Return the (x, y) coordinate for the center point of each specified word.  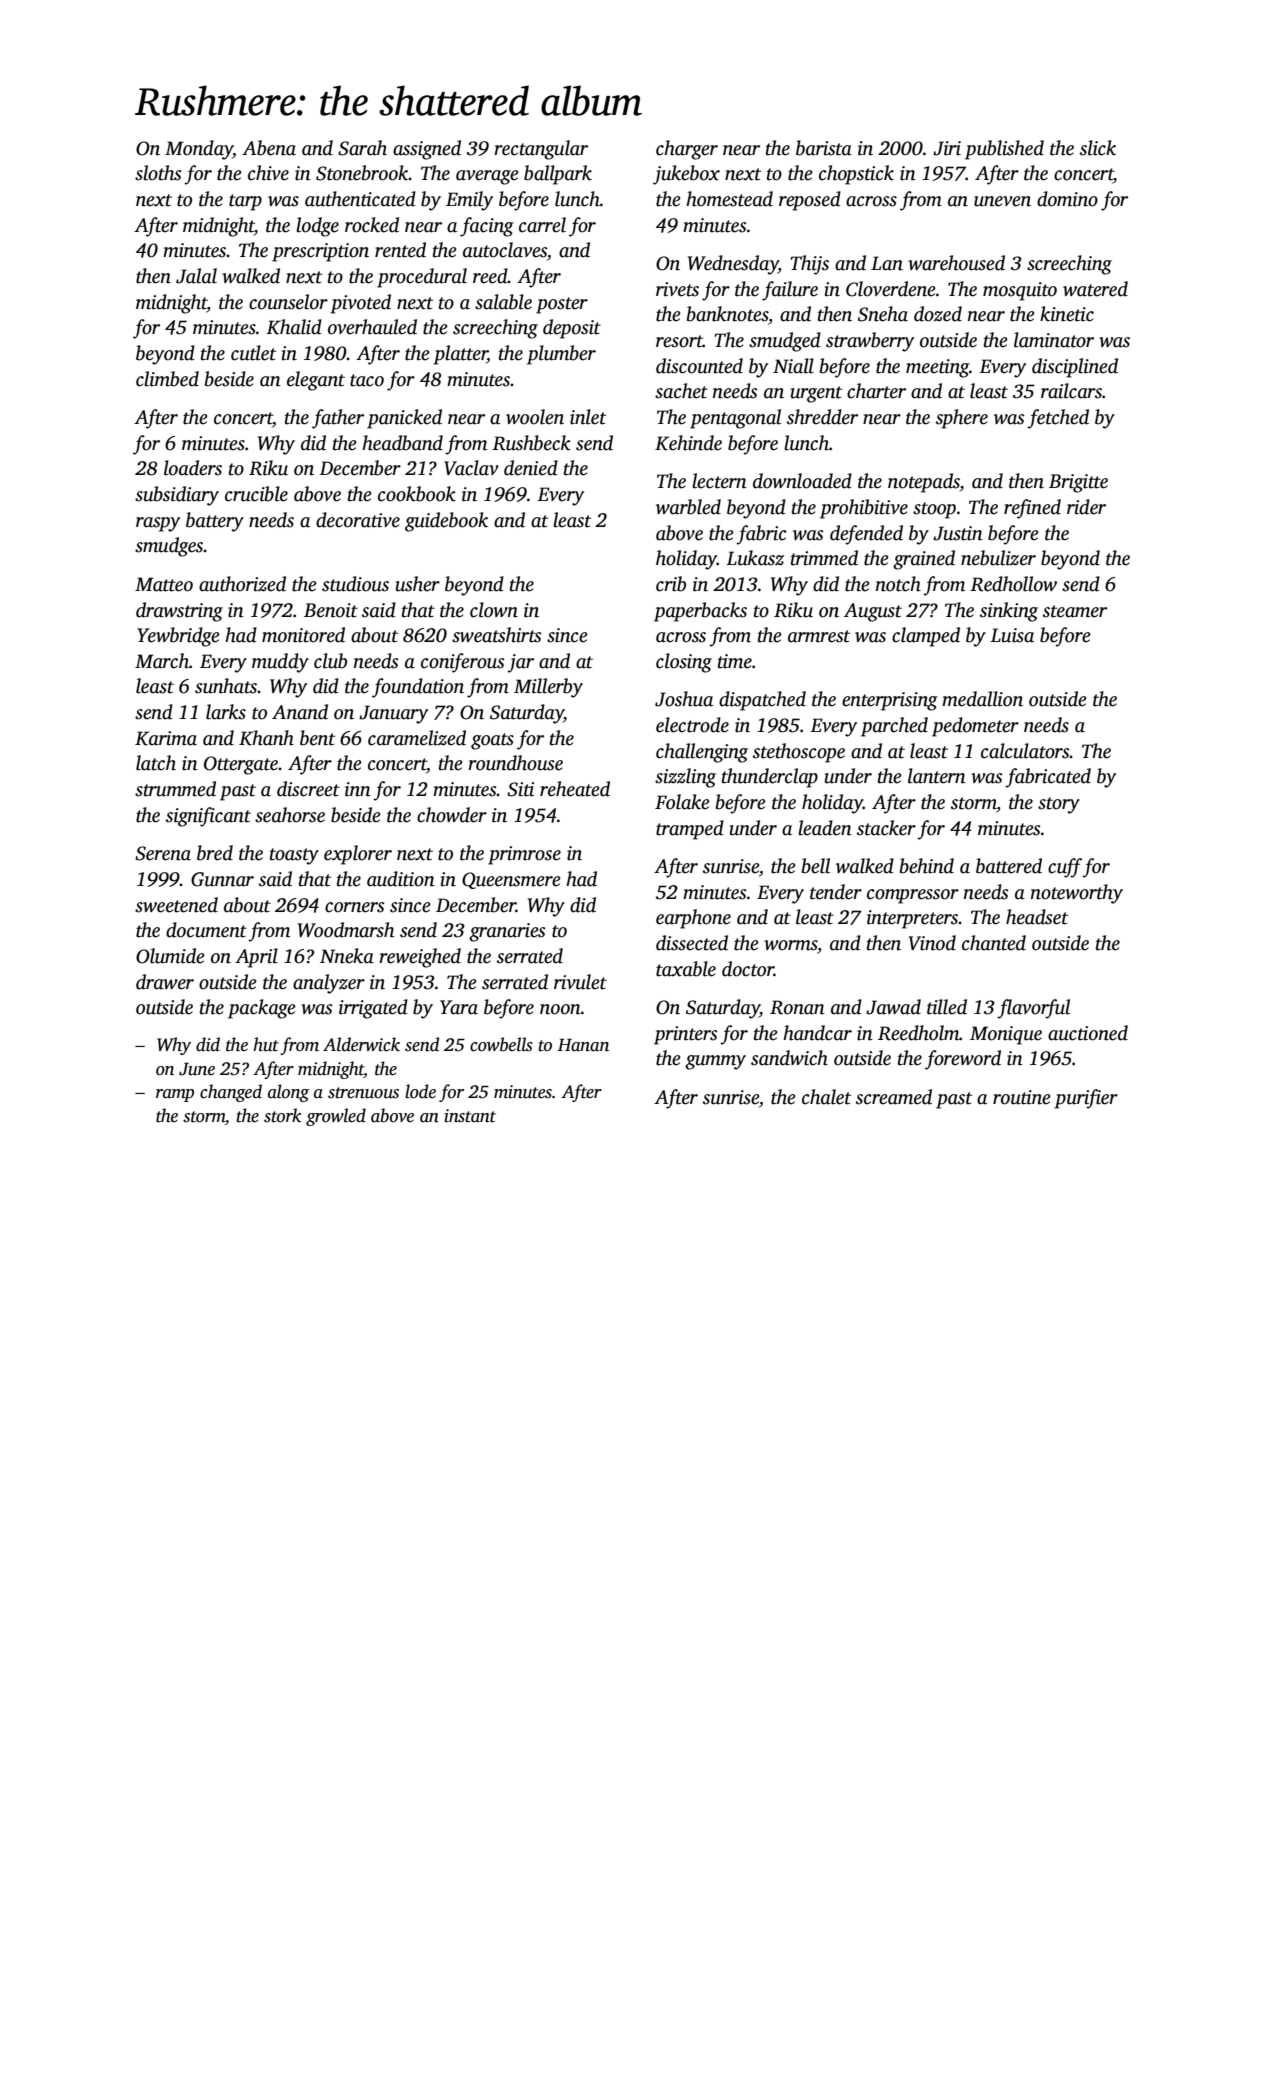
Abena (269, 148)
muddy (280, 663)
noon (560, 1009)
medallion (982, 699)
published (1004, 150)
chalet (826, 1097)
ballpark (558, 175)
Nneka (347, 956)
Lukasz (755, 558)
